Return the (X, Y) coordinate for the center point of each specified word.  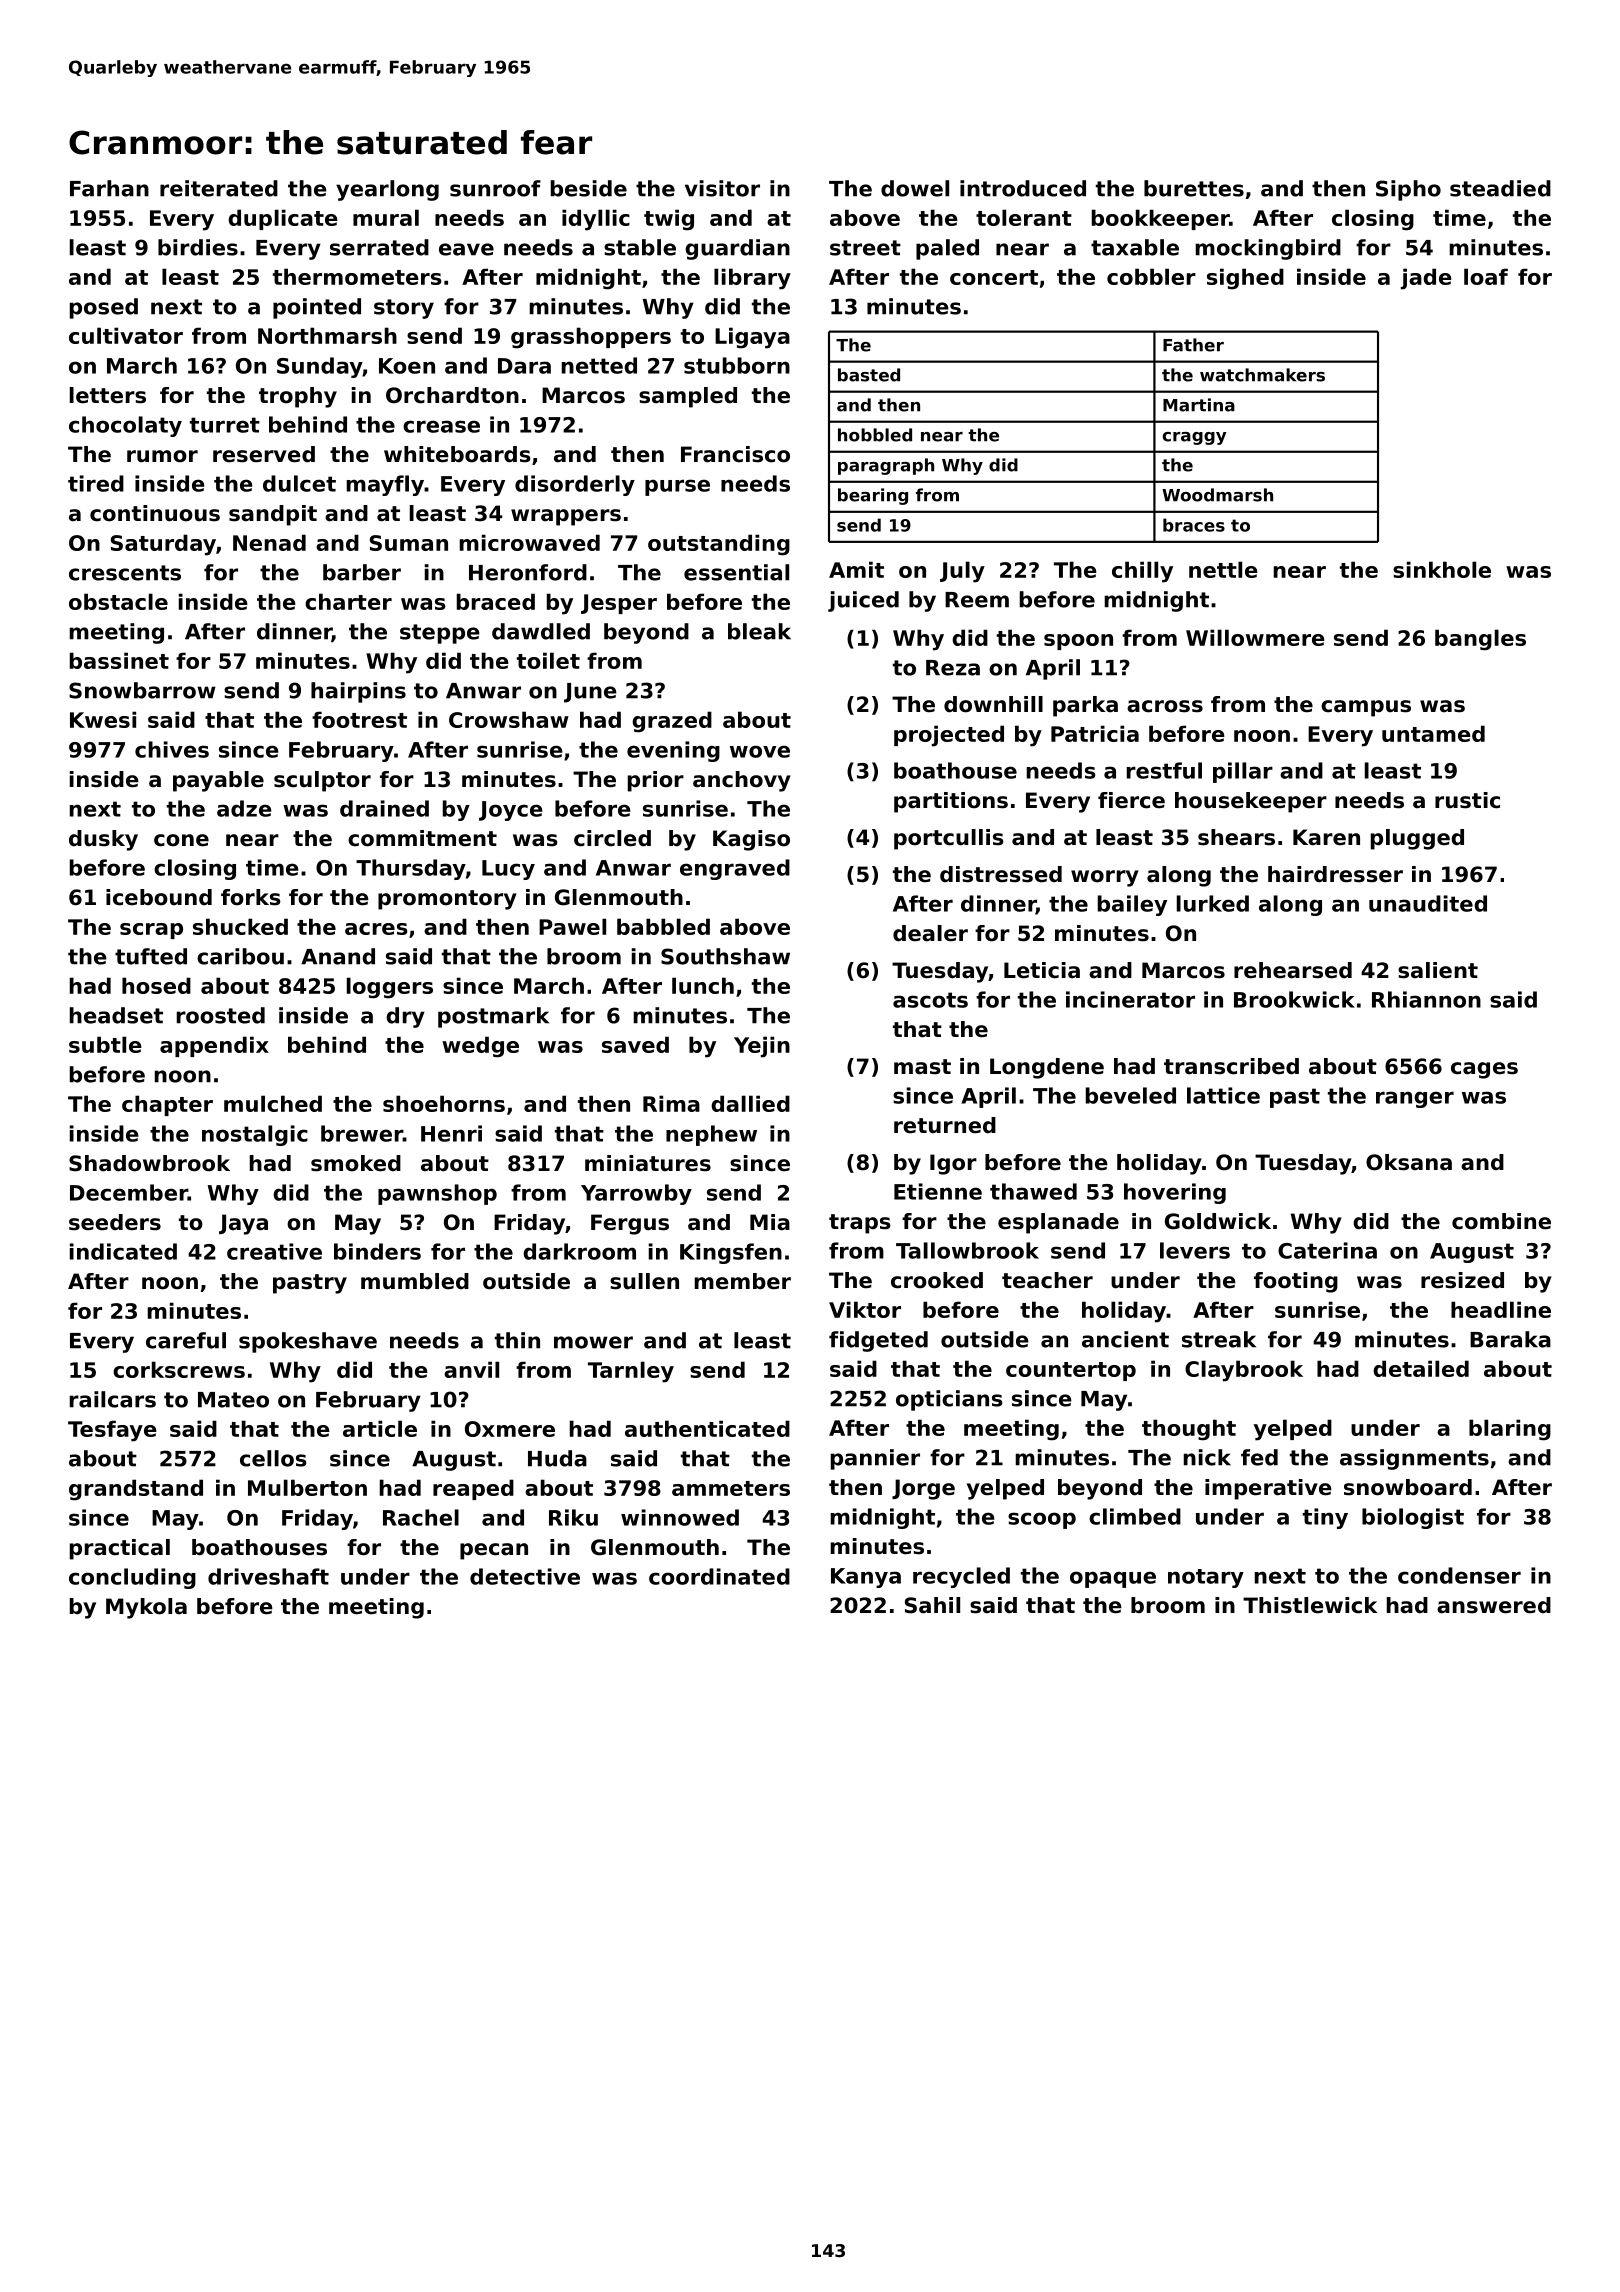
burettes (1194, 188)
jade (1426, 279)
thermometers (357, 276)
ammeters (731, 1488)
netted (599, 365)
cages (1484, 1070)
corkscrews (179, 1369)
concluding (132, 1578)
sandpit (273, 515)
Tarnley (631, 1372)
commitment (422, 838)
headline (1501, 1309)
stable (640, 247)
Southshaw (725, 956)
